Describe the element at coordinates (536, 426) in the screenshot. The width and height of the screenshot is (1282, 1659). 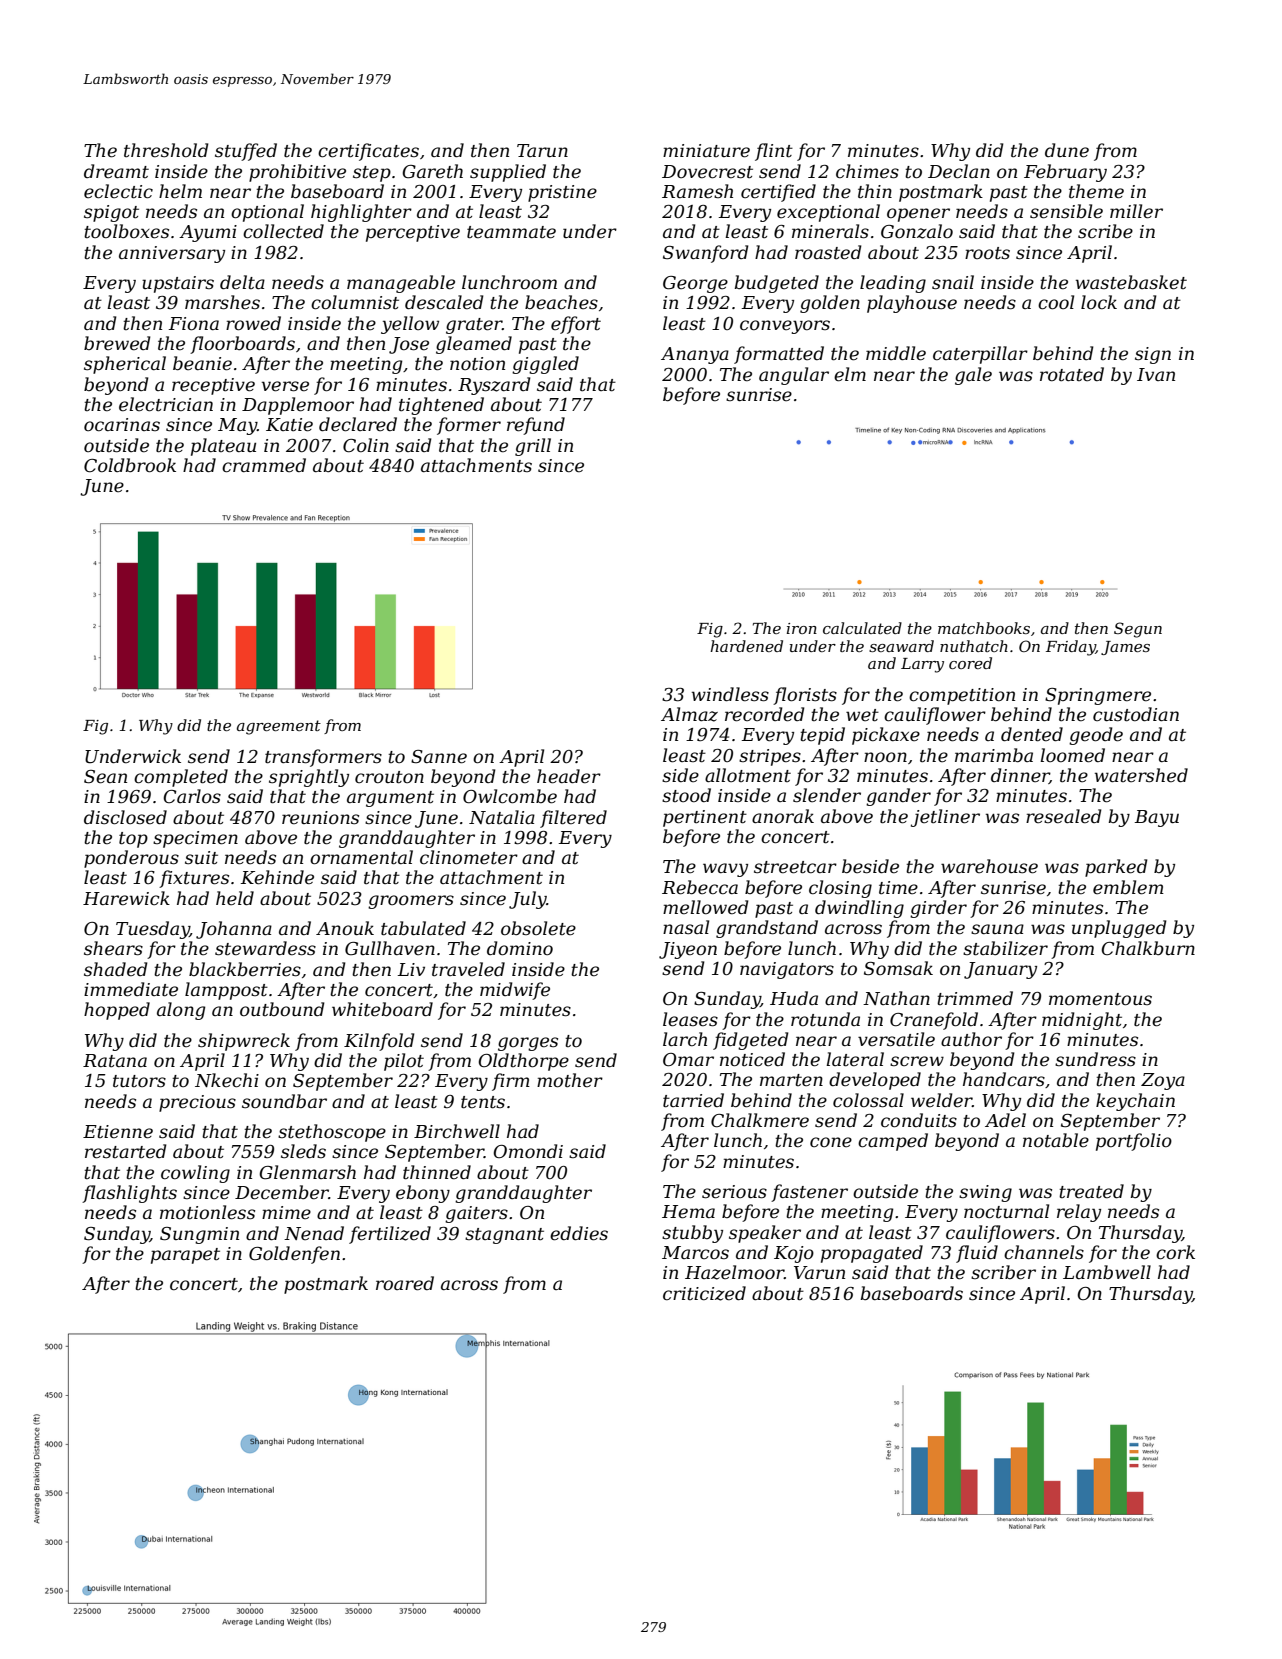
I see `refund` at that location.
